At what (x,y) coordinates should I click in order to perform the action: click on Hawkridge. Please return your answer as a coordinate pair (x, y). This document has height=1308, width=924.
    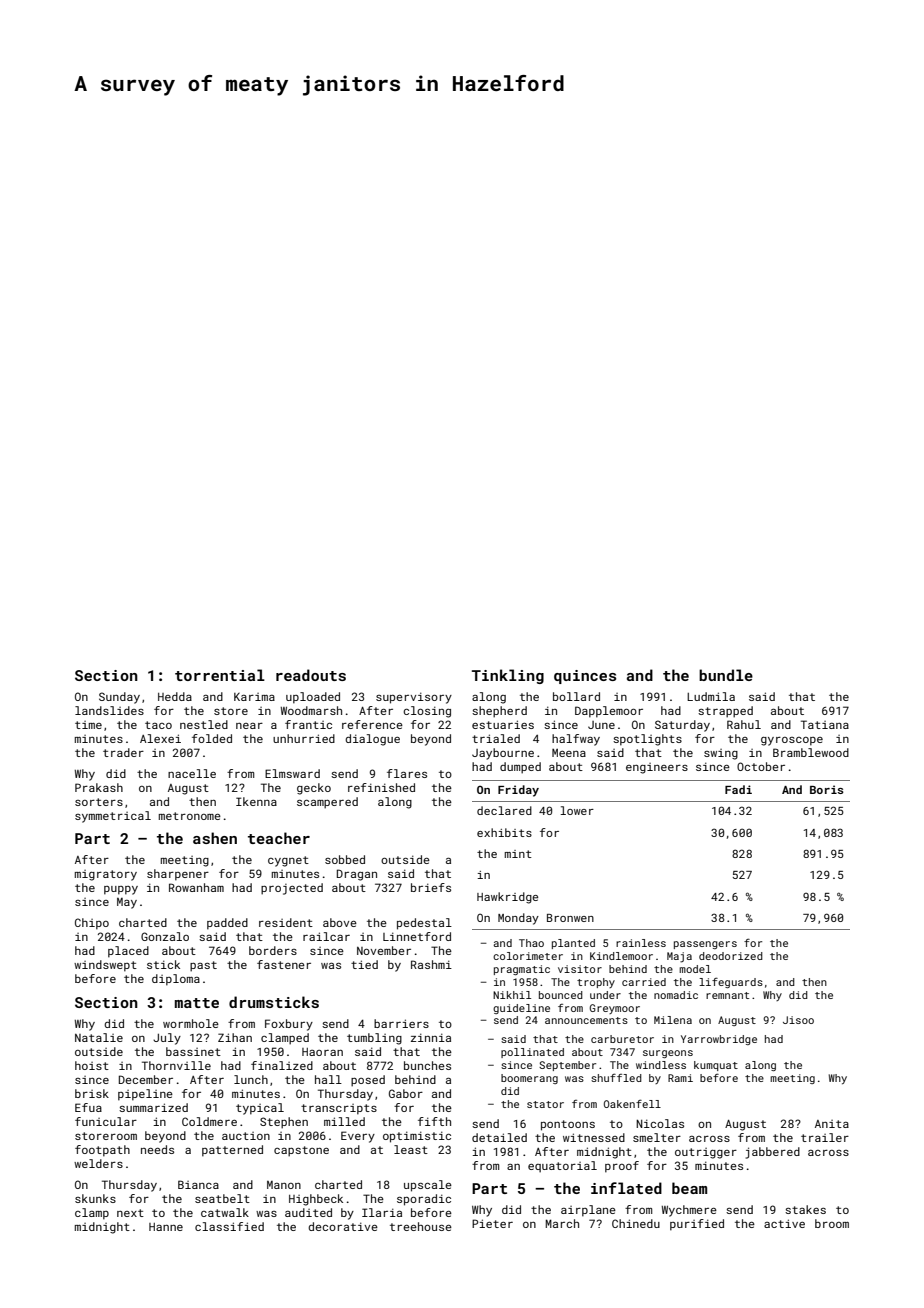
    Looking at the image, I should click on (507, 898).
